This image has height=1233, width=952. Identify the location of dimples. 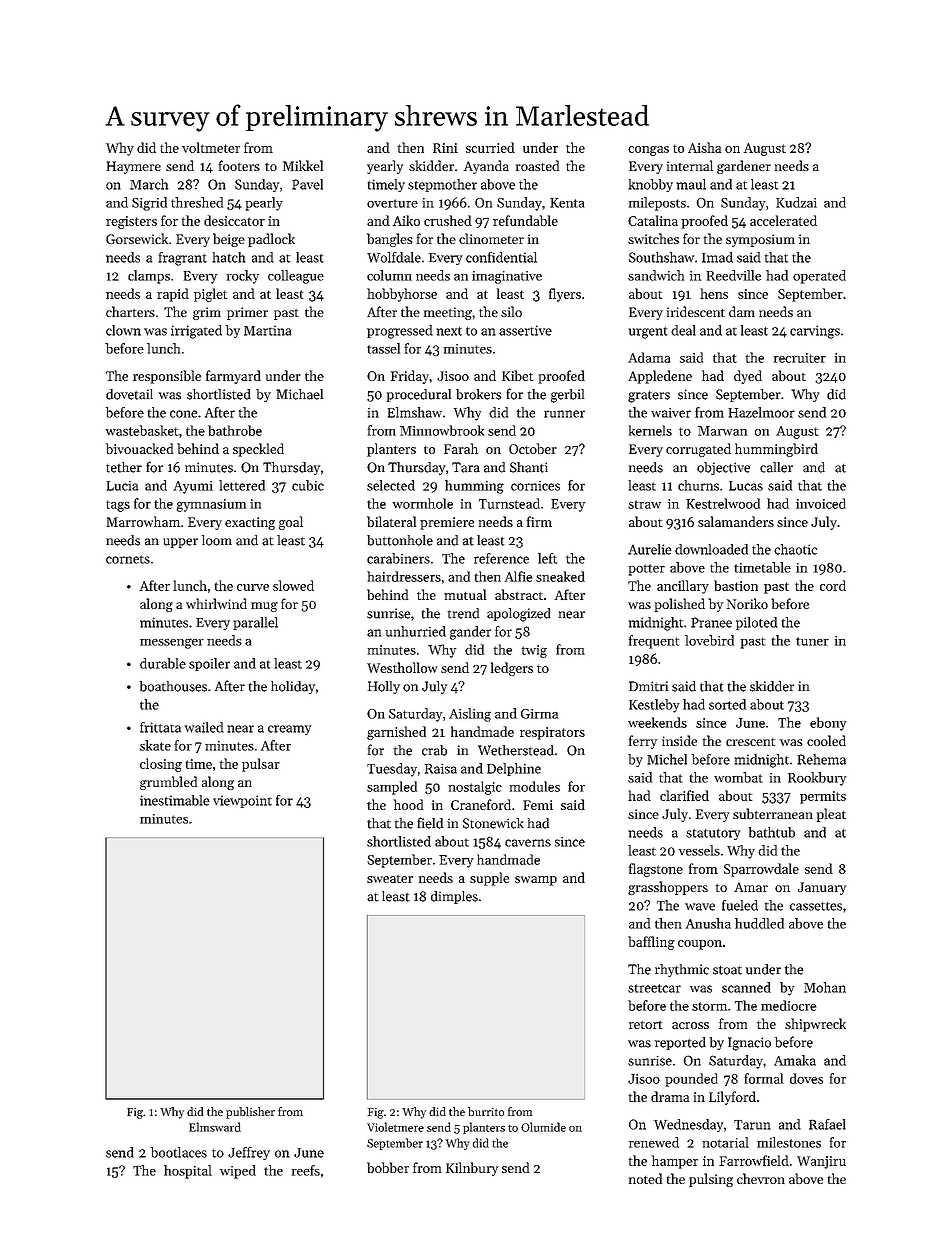
(454, 897).
